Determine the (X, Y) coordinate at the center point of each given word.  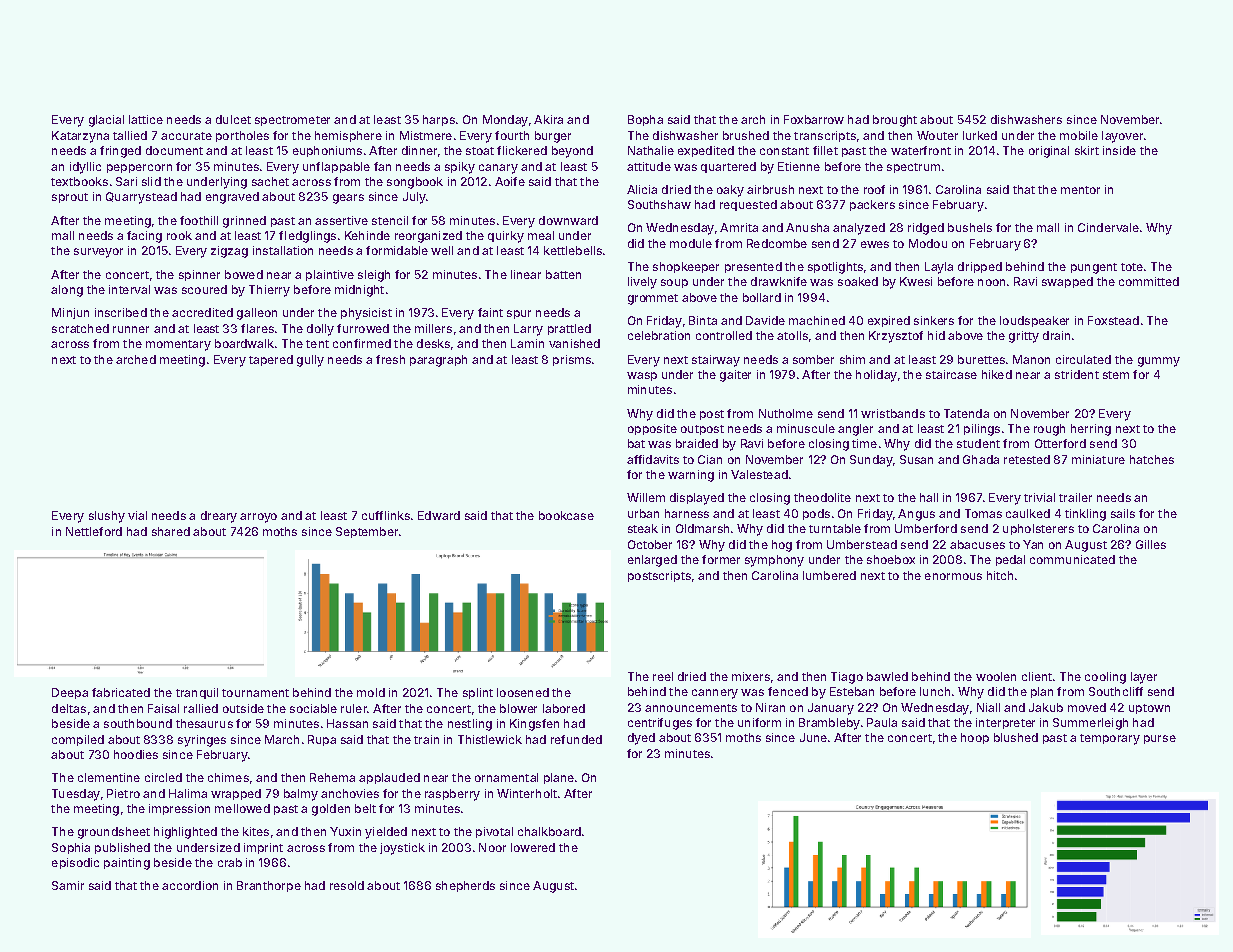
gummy (1159, 362)
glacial (106, 121)
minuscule (806, 428)
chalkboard (549, 831)
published (122, 848)
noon (991, 282)
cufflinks (386, 515)
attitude (649, 166)
